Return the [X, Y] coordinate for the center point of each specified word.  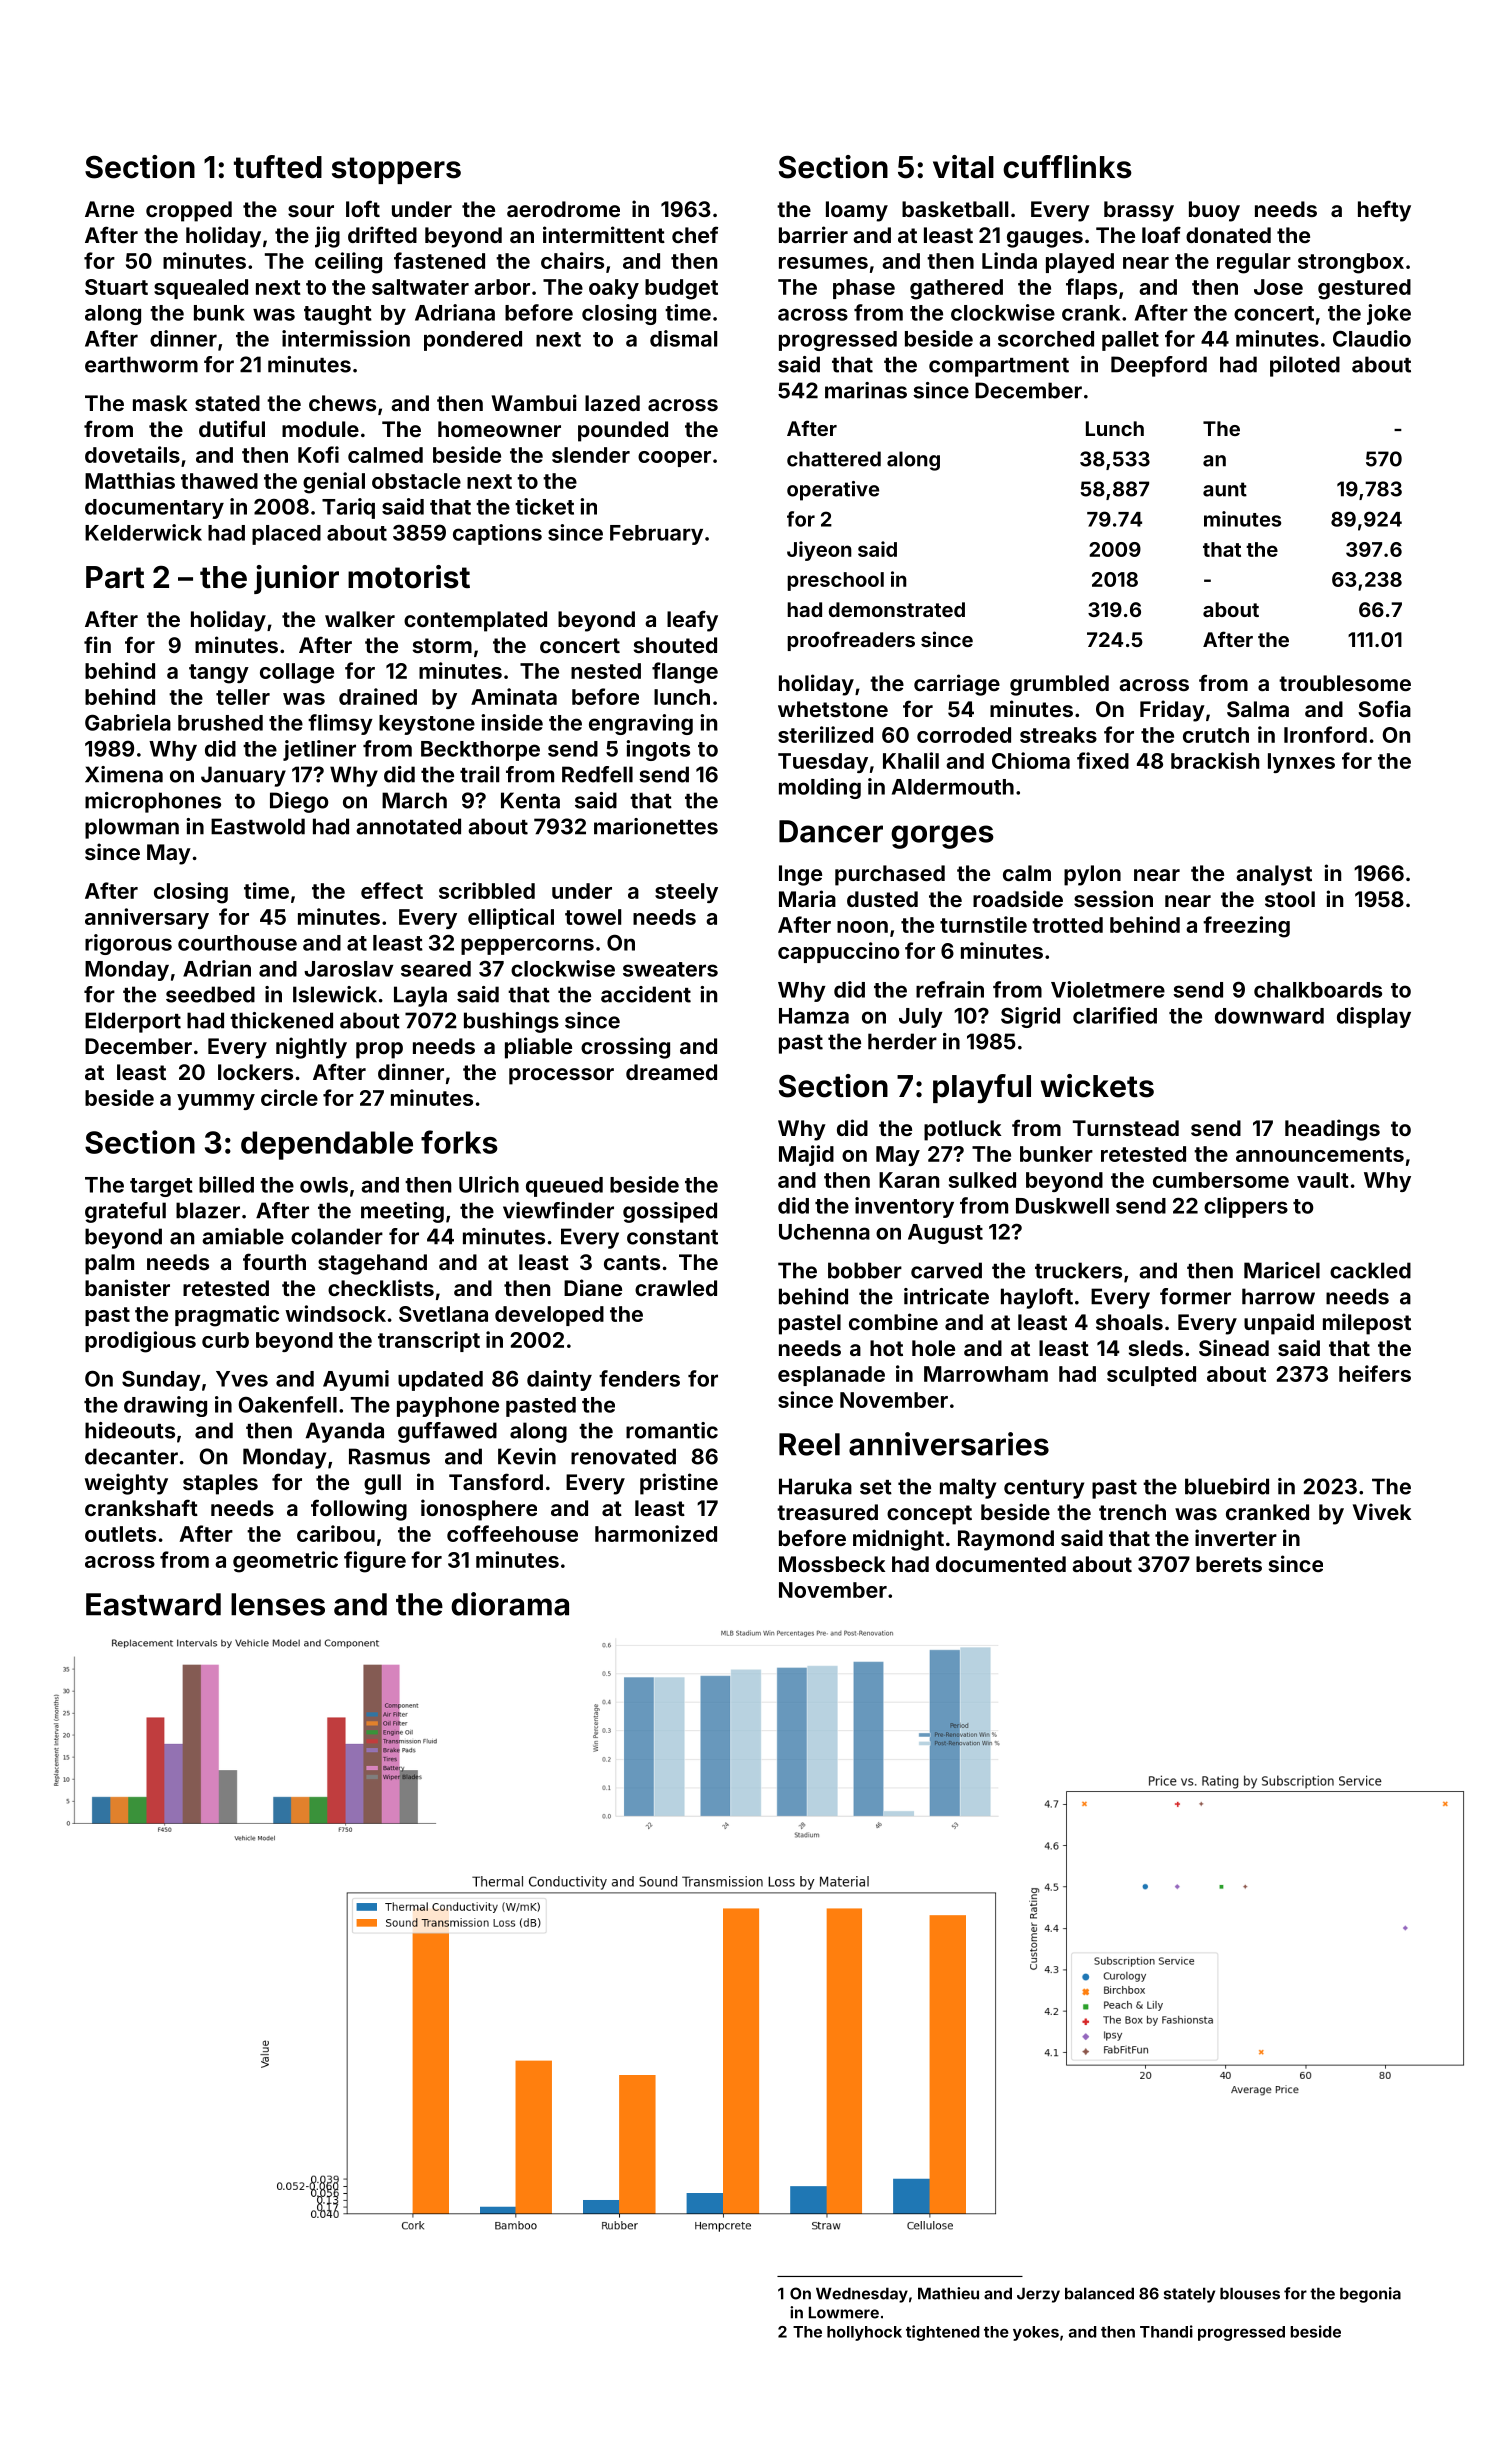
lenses [278, 1604]
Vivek [1382, 1511]
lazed [612, 403]
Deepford [1159, 366]
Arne [109, 209]
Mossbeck [832, 1564]
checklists [381, 1287]
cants [632, 1262]
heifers [1375, 1373]
